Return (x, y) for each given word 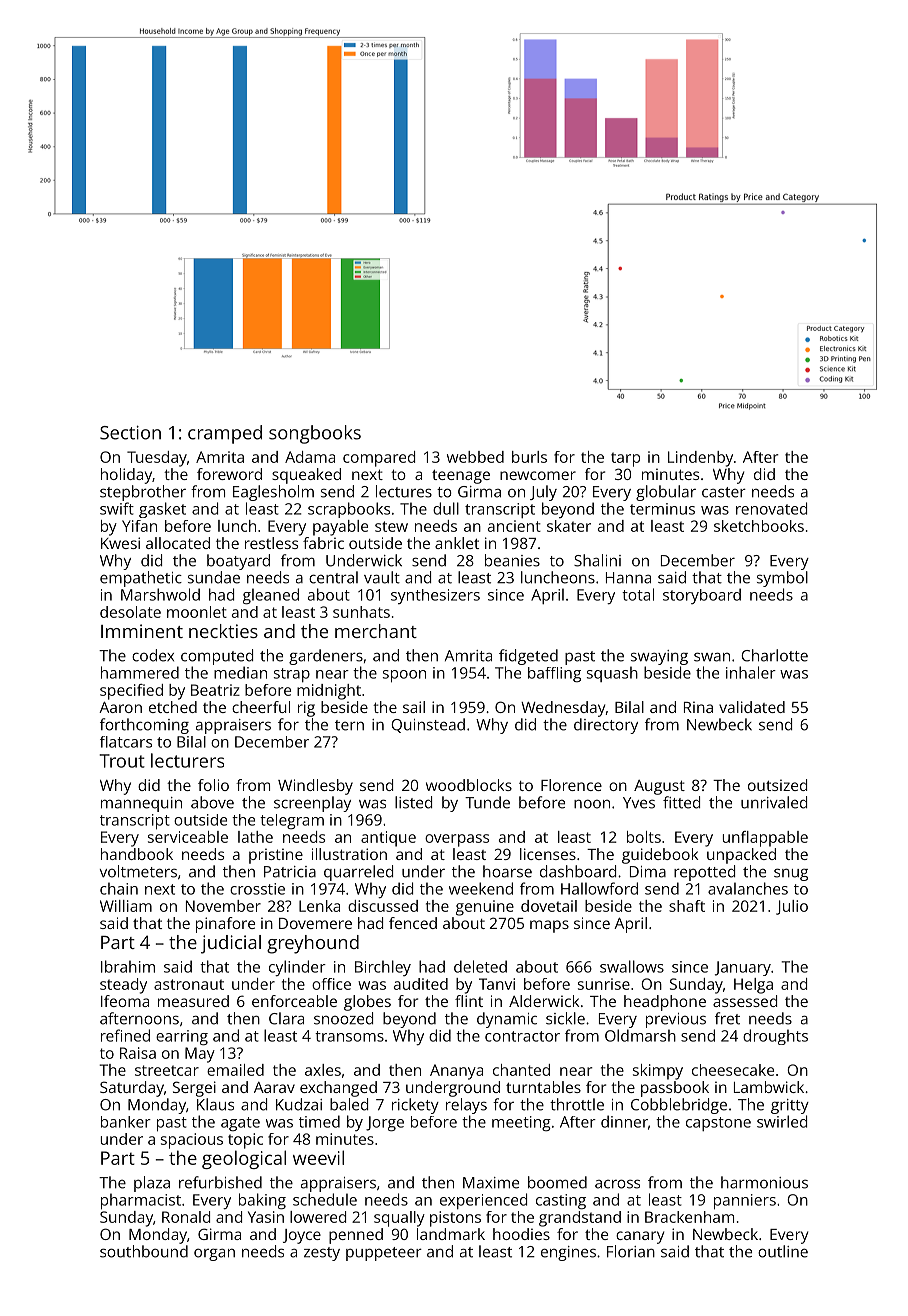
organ (214, 1254)
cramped (225, 434)
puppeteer (384, 1254)
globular (666, 493)
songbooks (315, 434)
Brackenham (689, 1217)
